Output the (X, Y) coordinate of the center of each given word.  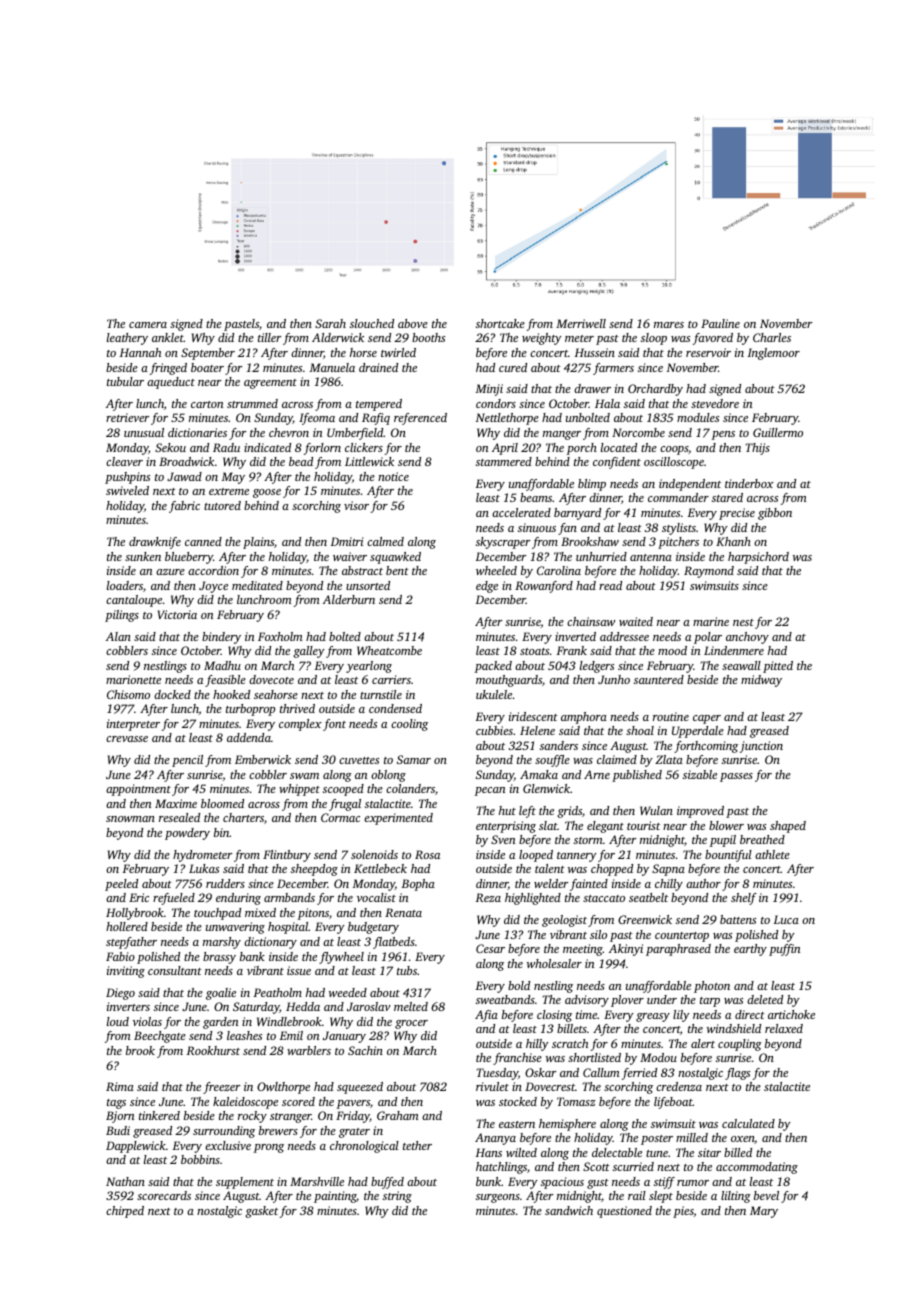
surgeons (498, 1198)
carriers (391, 679)
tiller (269, 337)
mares (669, 325)
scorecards (164, 1195)
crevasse (127, 739)
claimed (617, 759)
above (413, 323)
